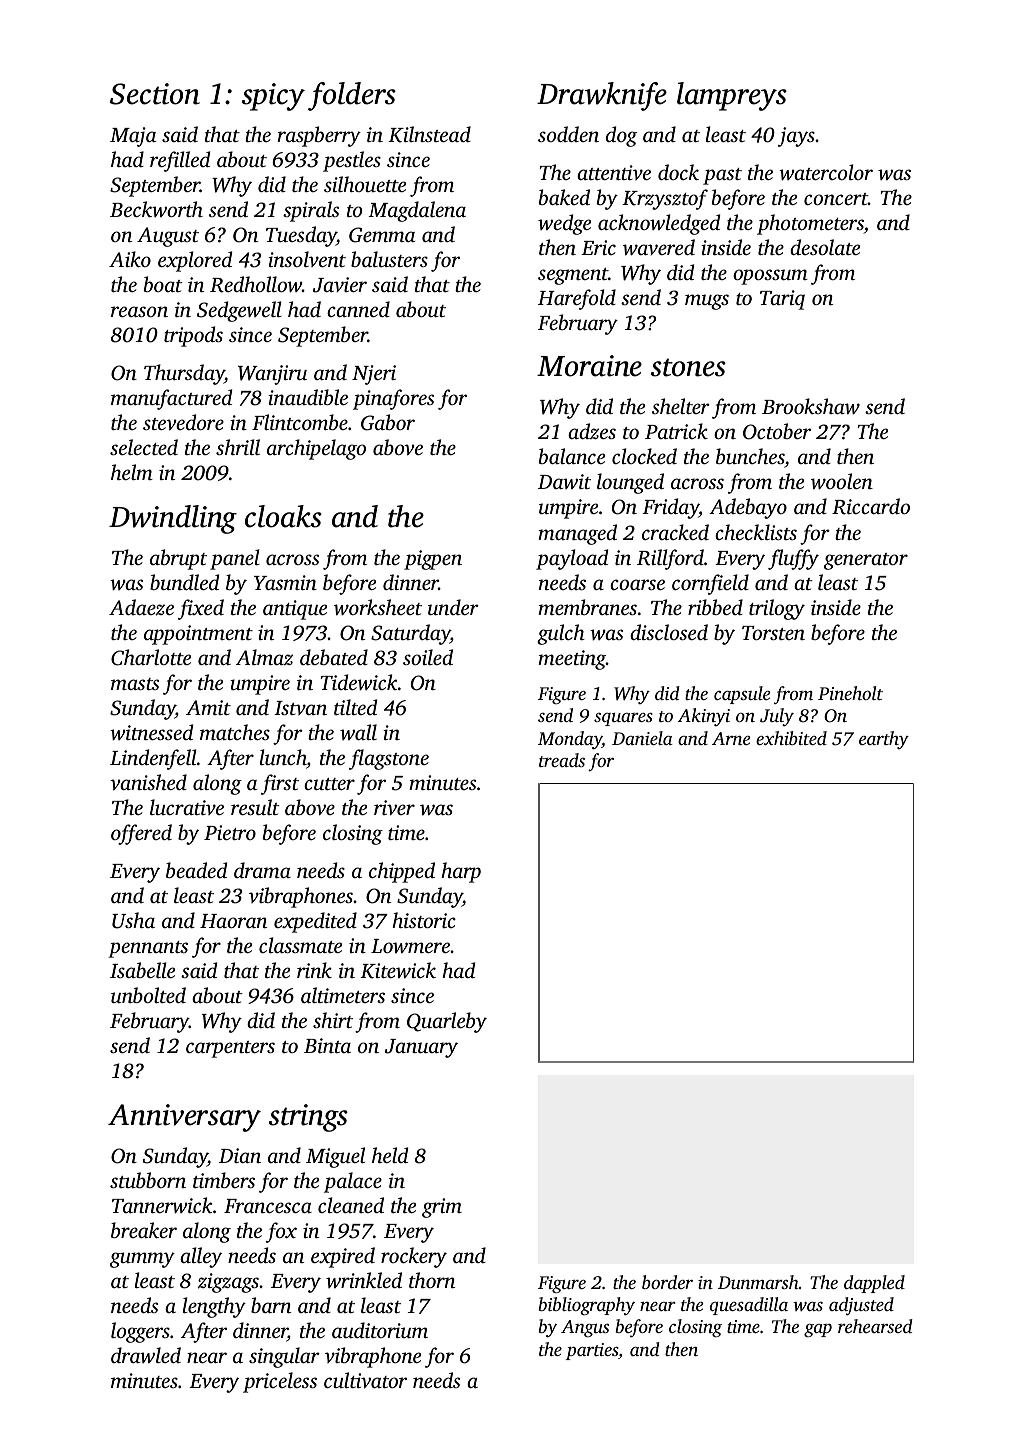 This screenshot has width=1025, height=1456. I want to click on Section, so click(155, 94).
